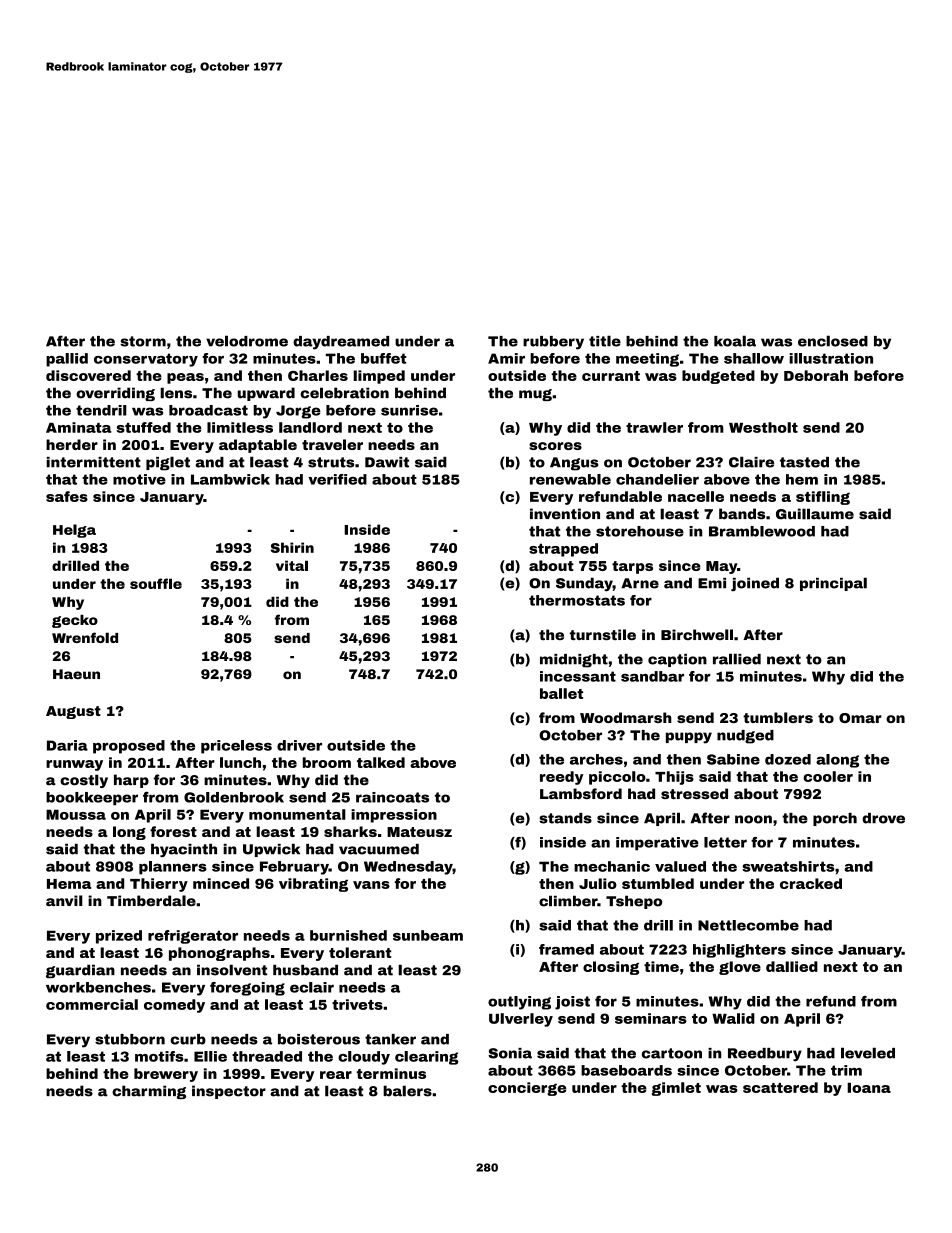  What do you see at coordinates (689, 738) in the image?
I see `puppy` at bounding box center [689, 738].
